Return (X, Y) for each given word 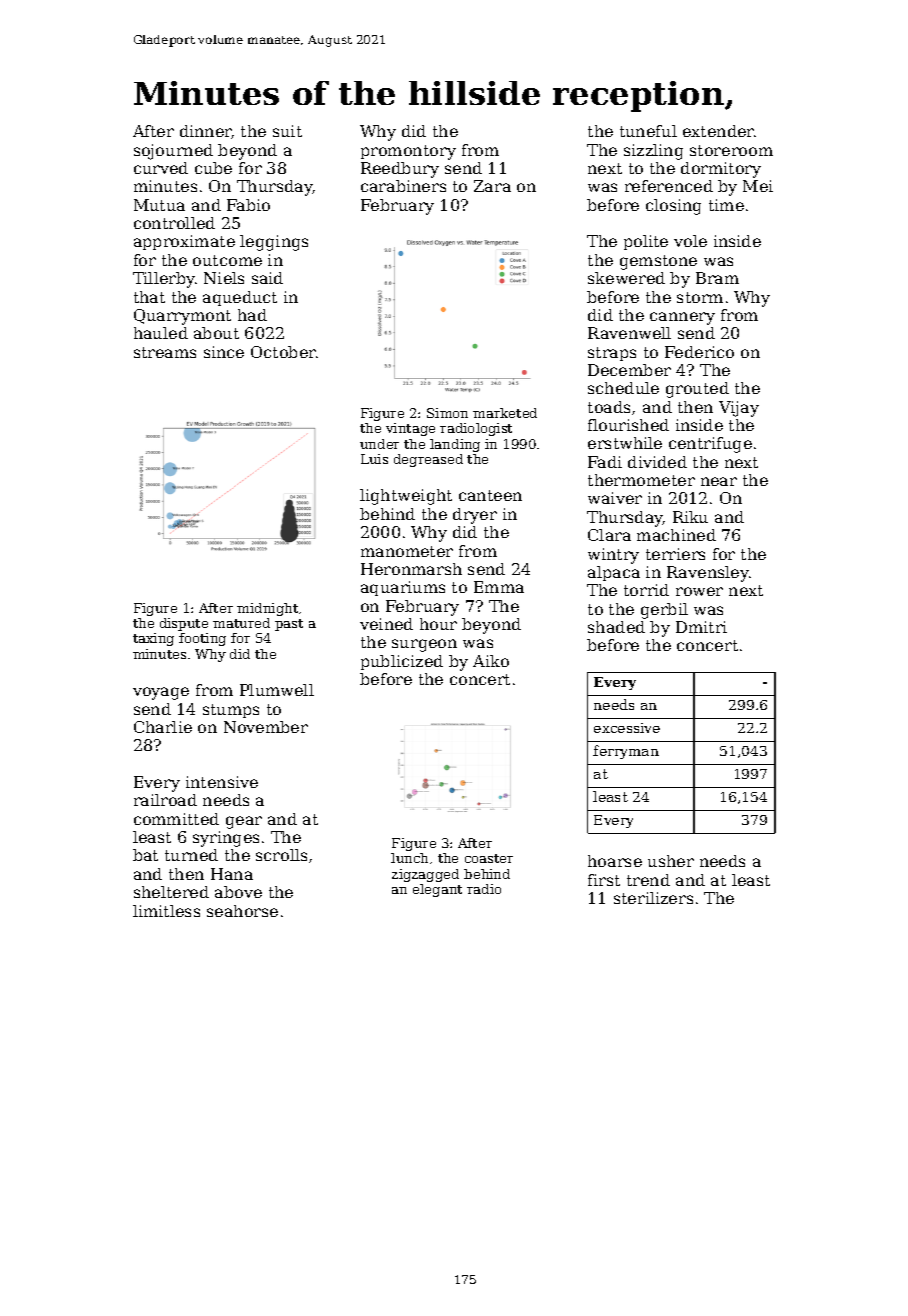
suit (287, 131)
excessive (627, 728)
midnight (267, 609)
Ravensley (708, 574)
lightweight (406, 497)
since (224, 352)
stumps (231, 711)
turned (191, 855)
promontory (408, 152)
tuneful (648, 131)
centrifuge (710, 445)
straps (612, 354)
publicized (402, 662)
